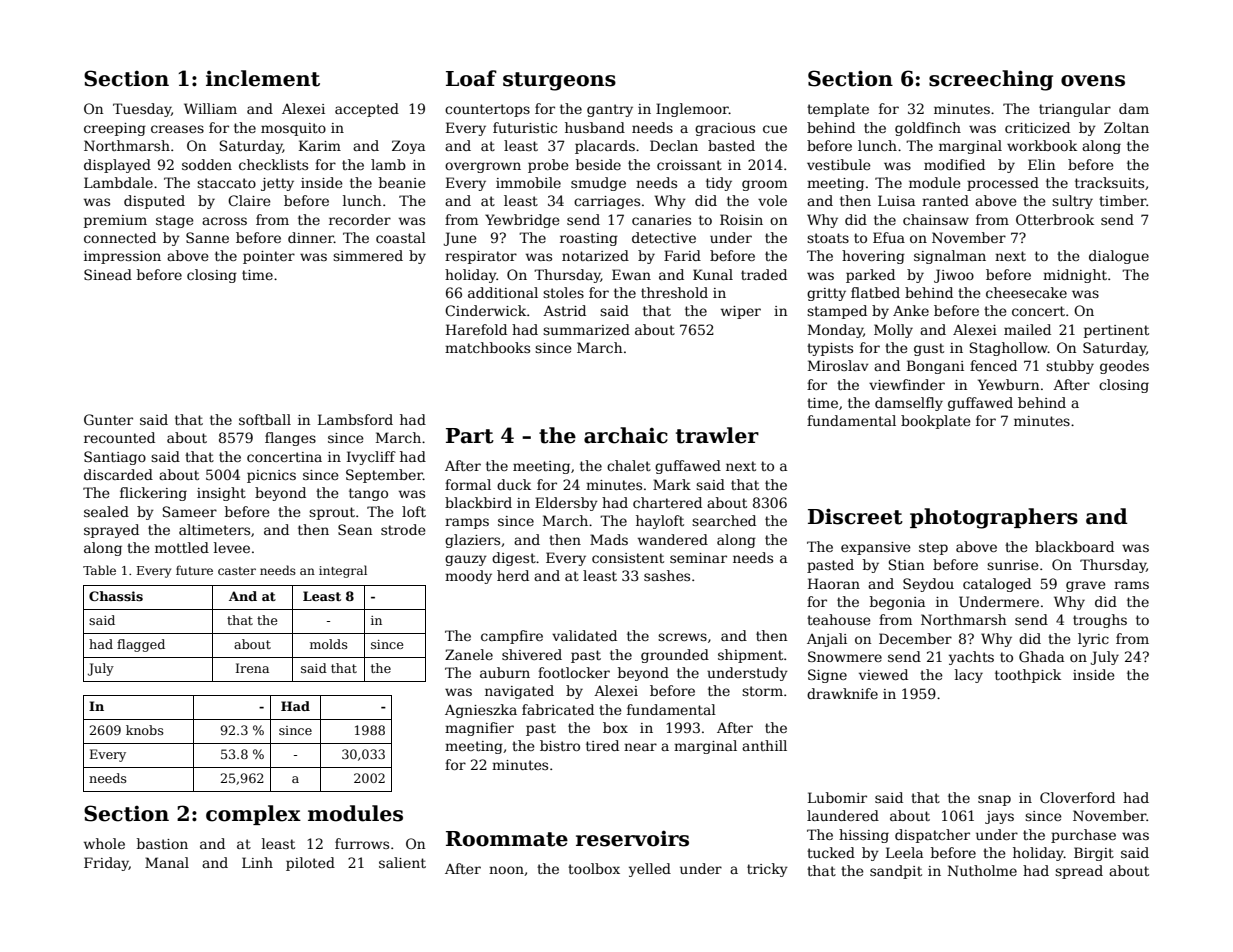 Image resolution: width=1233 pixels, height=952 pixels. What do you see at coordinates (950, 257) in the image?
I see `signalman` at bounding box center [950, 257].
